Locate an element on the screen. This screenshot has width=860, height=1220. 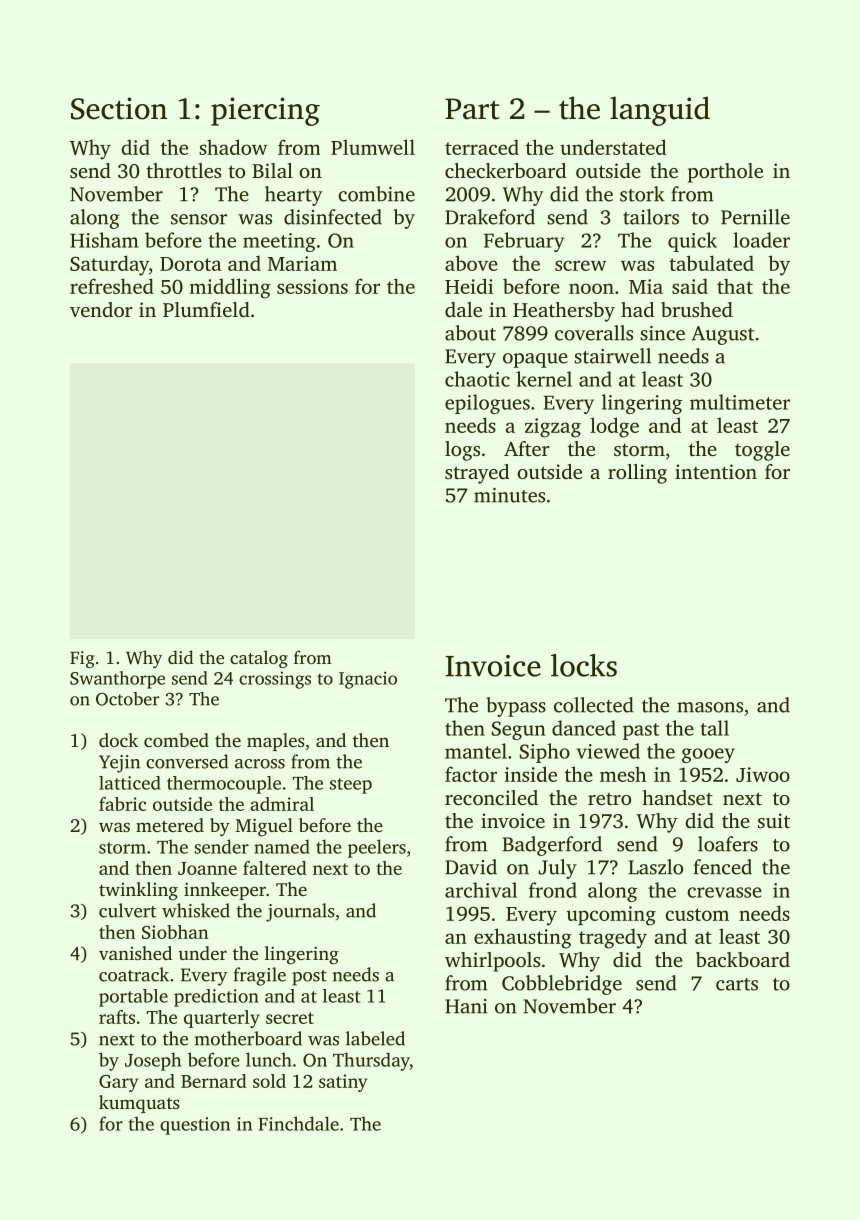
Cobblebridge is located at coordinates (562, 985).
